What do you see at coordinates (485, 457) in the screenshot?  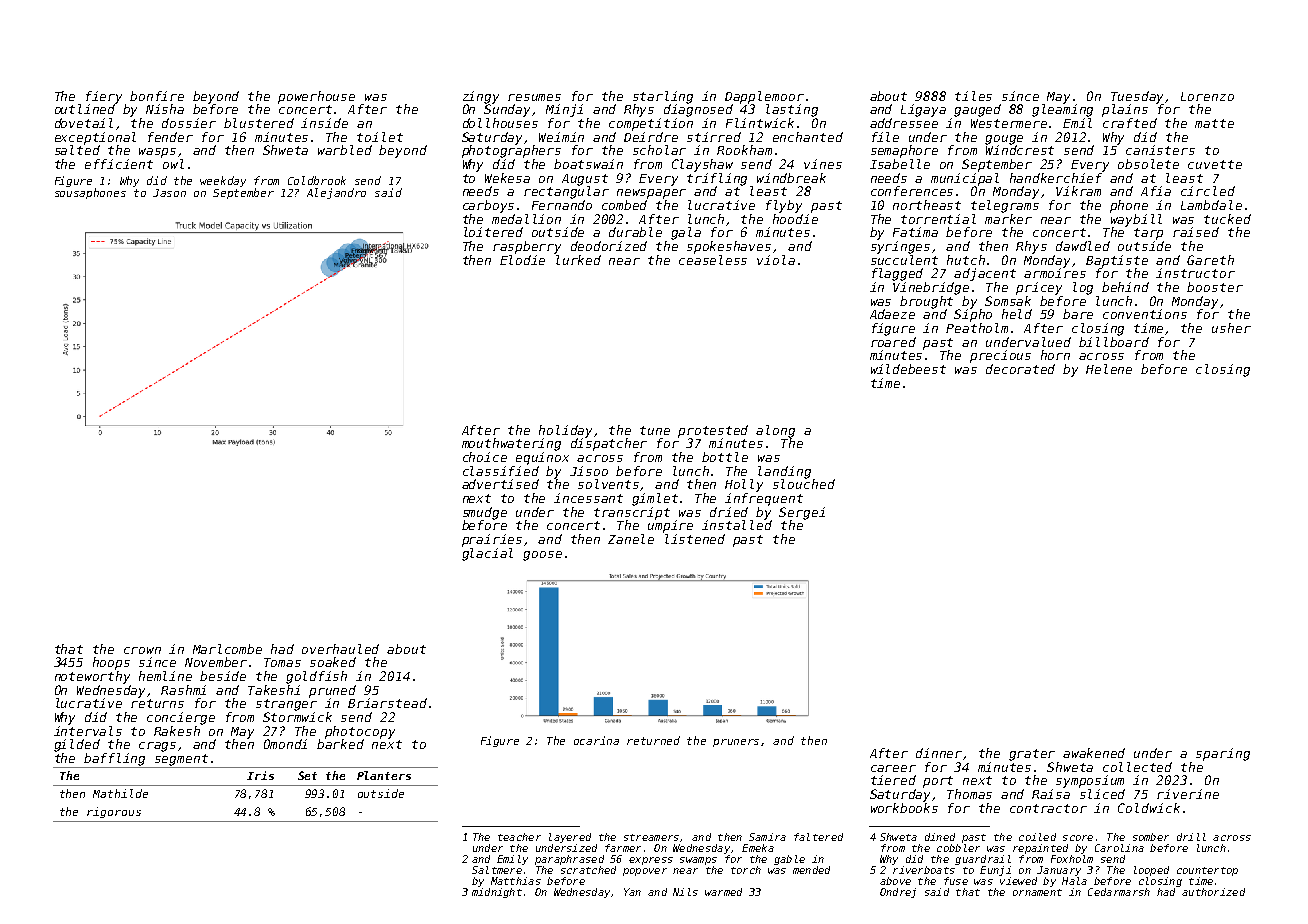 I see `choice` at bounding box center [485, 457].
